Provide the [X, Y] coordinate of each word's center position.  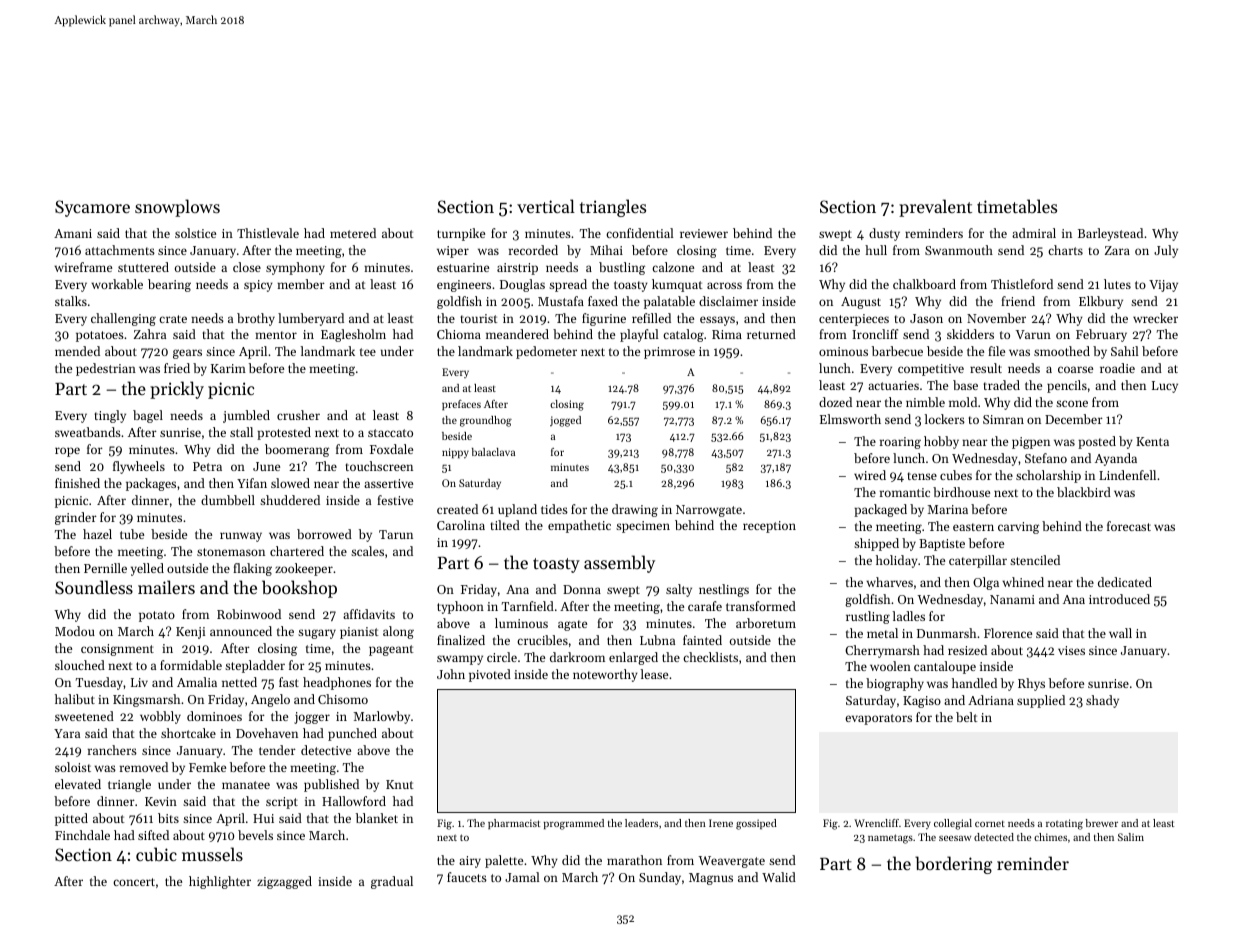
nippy [455, 453]
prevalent [935, 208]
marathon [634, 860]
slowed [290, 483]
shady [1102, 701]
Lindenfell [1127, 475]
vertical [546, 206]
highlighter [220, 882]
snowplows [177, 208]
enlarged [633, 658]
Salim [1131, 837]
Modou [75, 631]
